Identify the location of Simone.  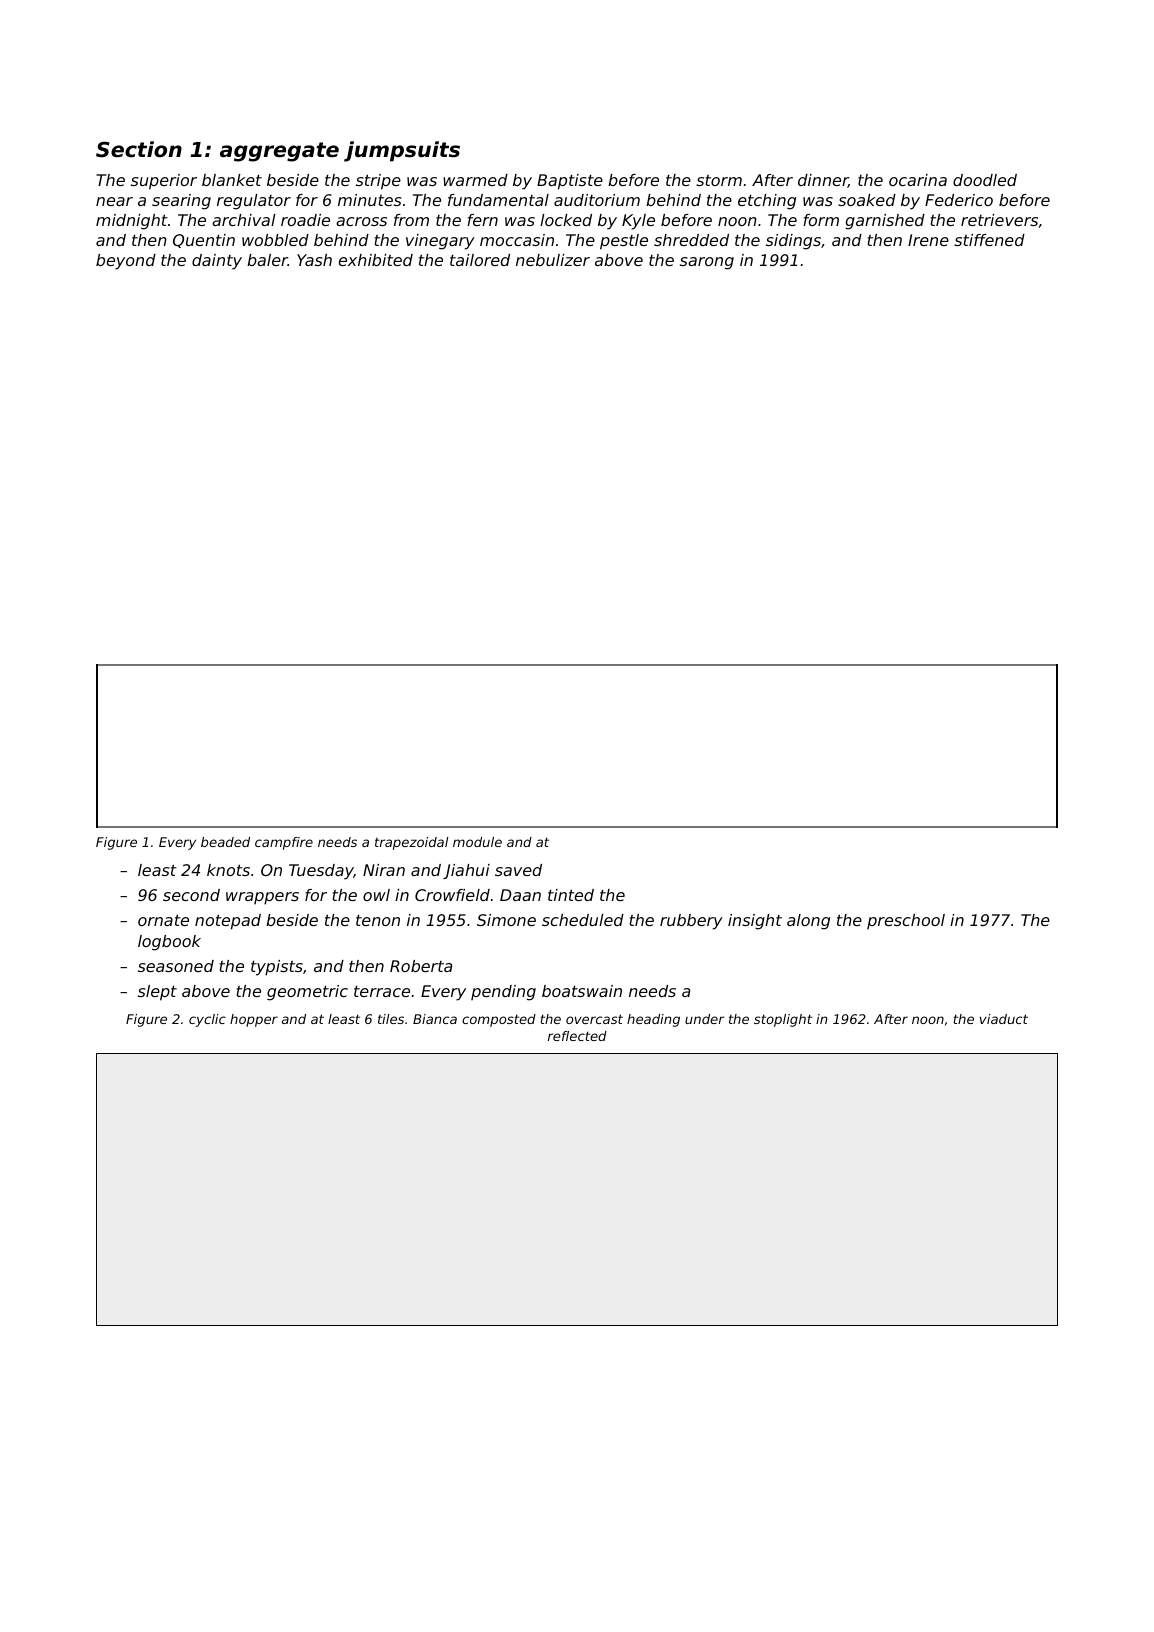
(506, 920).
